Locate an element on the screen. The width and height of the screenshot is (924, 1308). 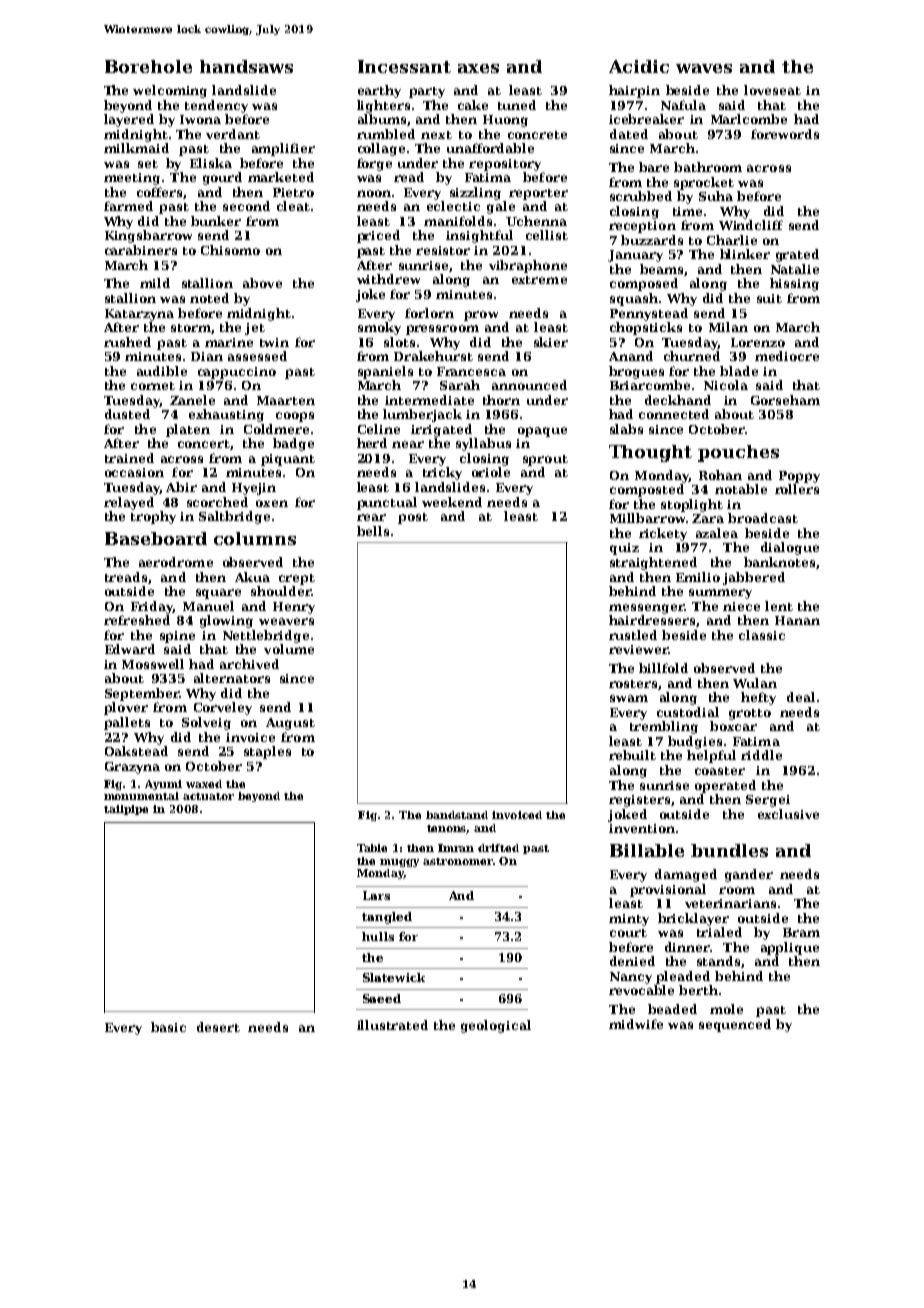
exhausting is located at coordinates (226, 415).
